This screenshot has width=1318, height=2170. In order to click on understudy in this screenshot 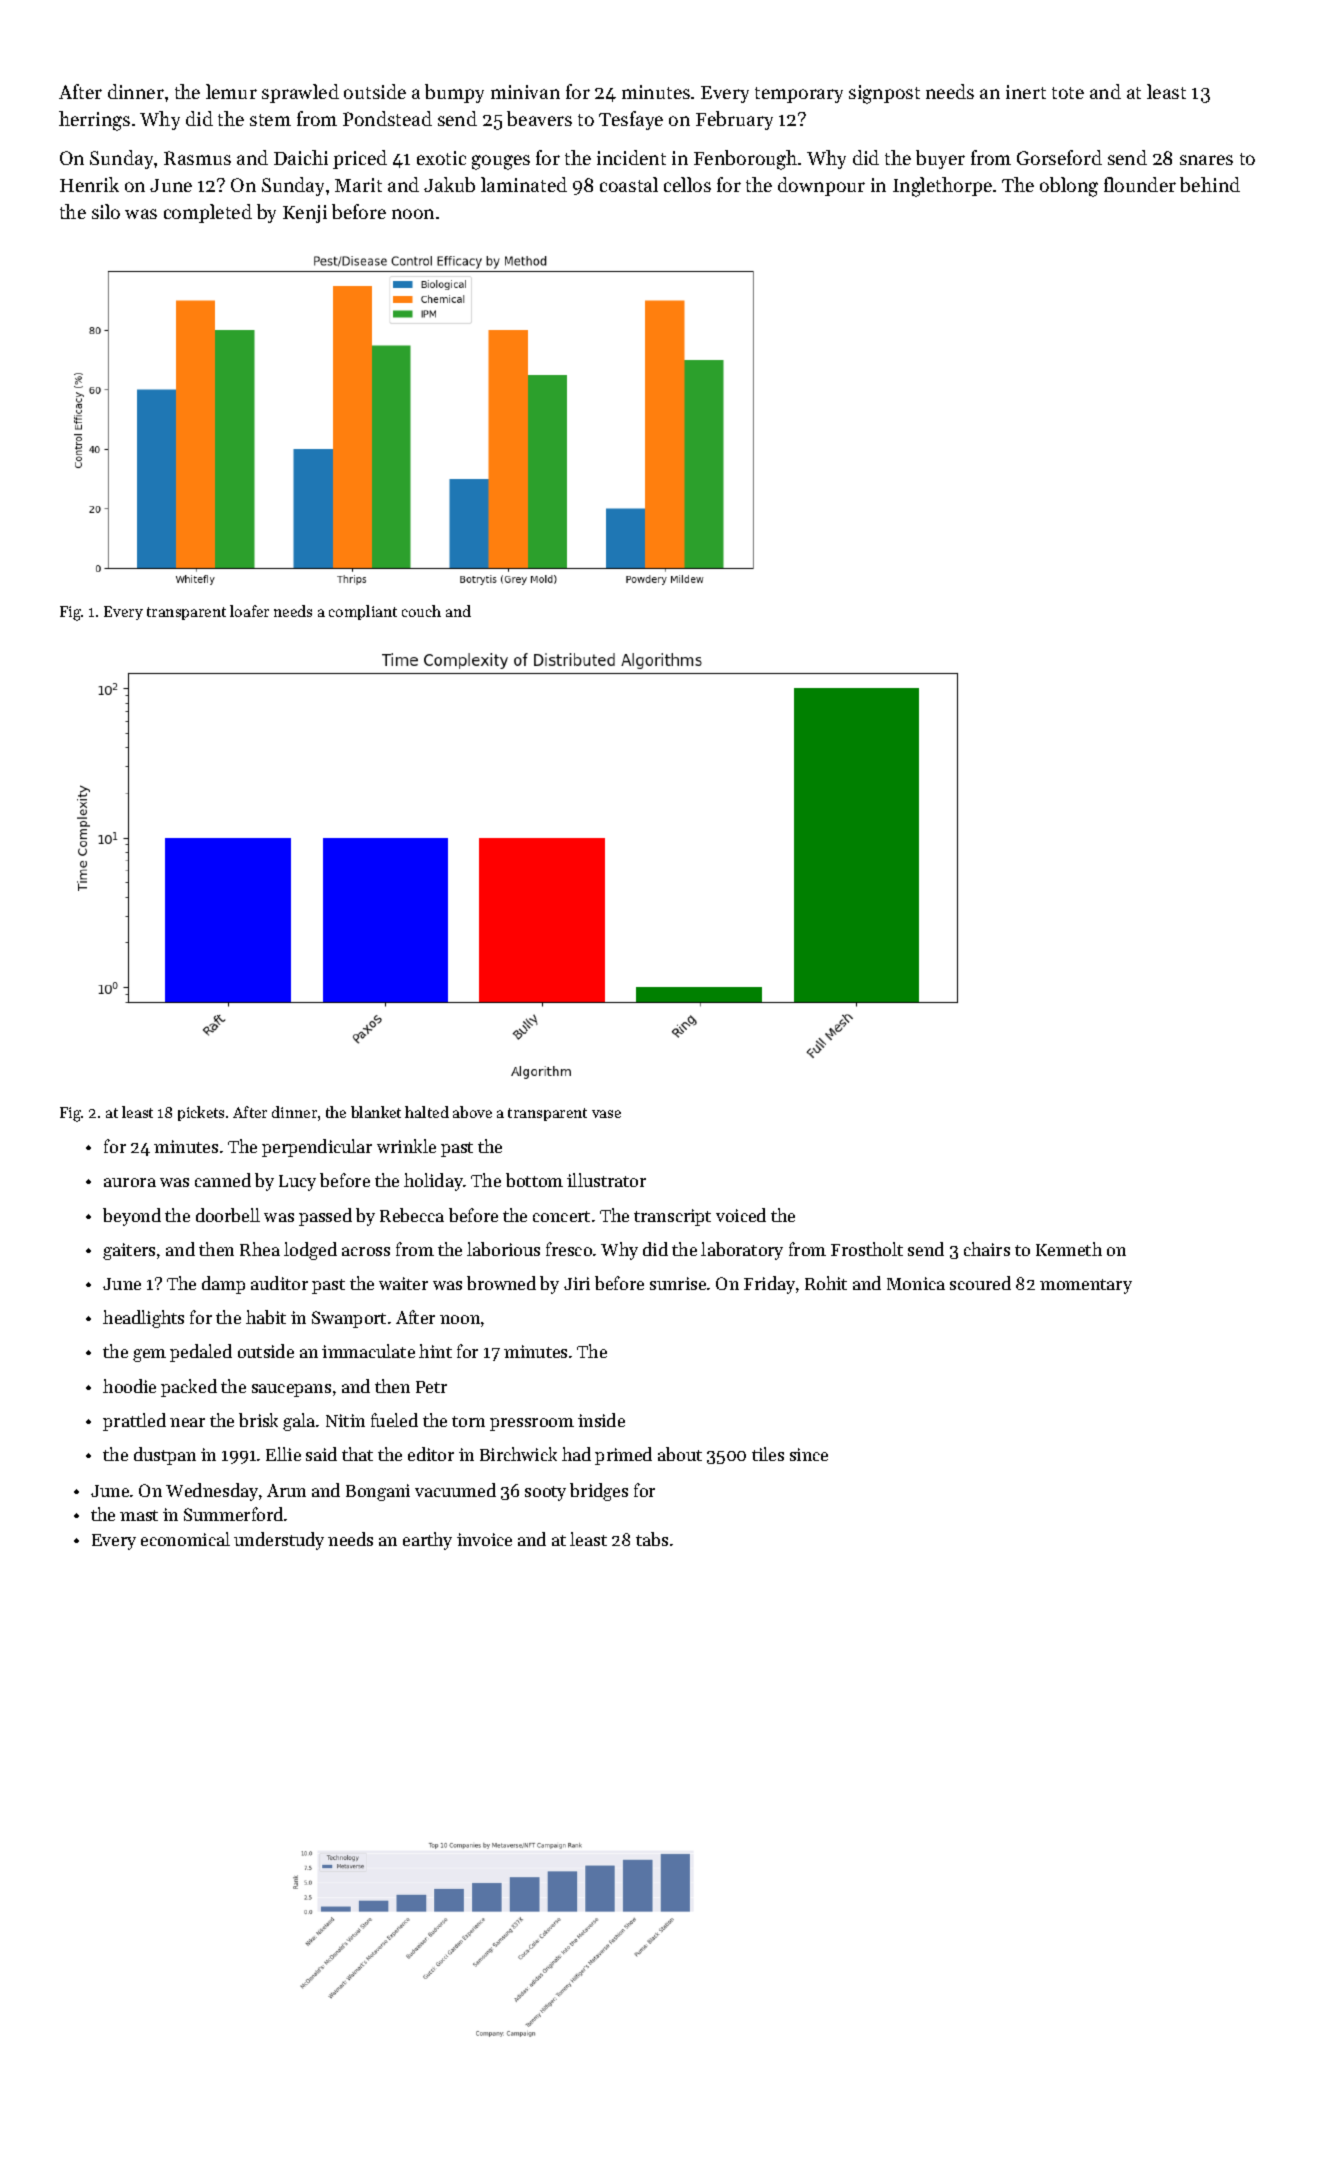, I will do `click(279, 1541)`.
